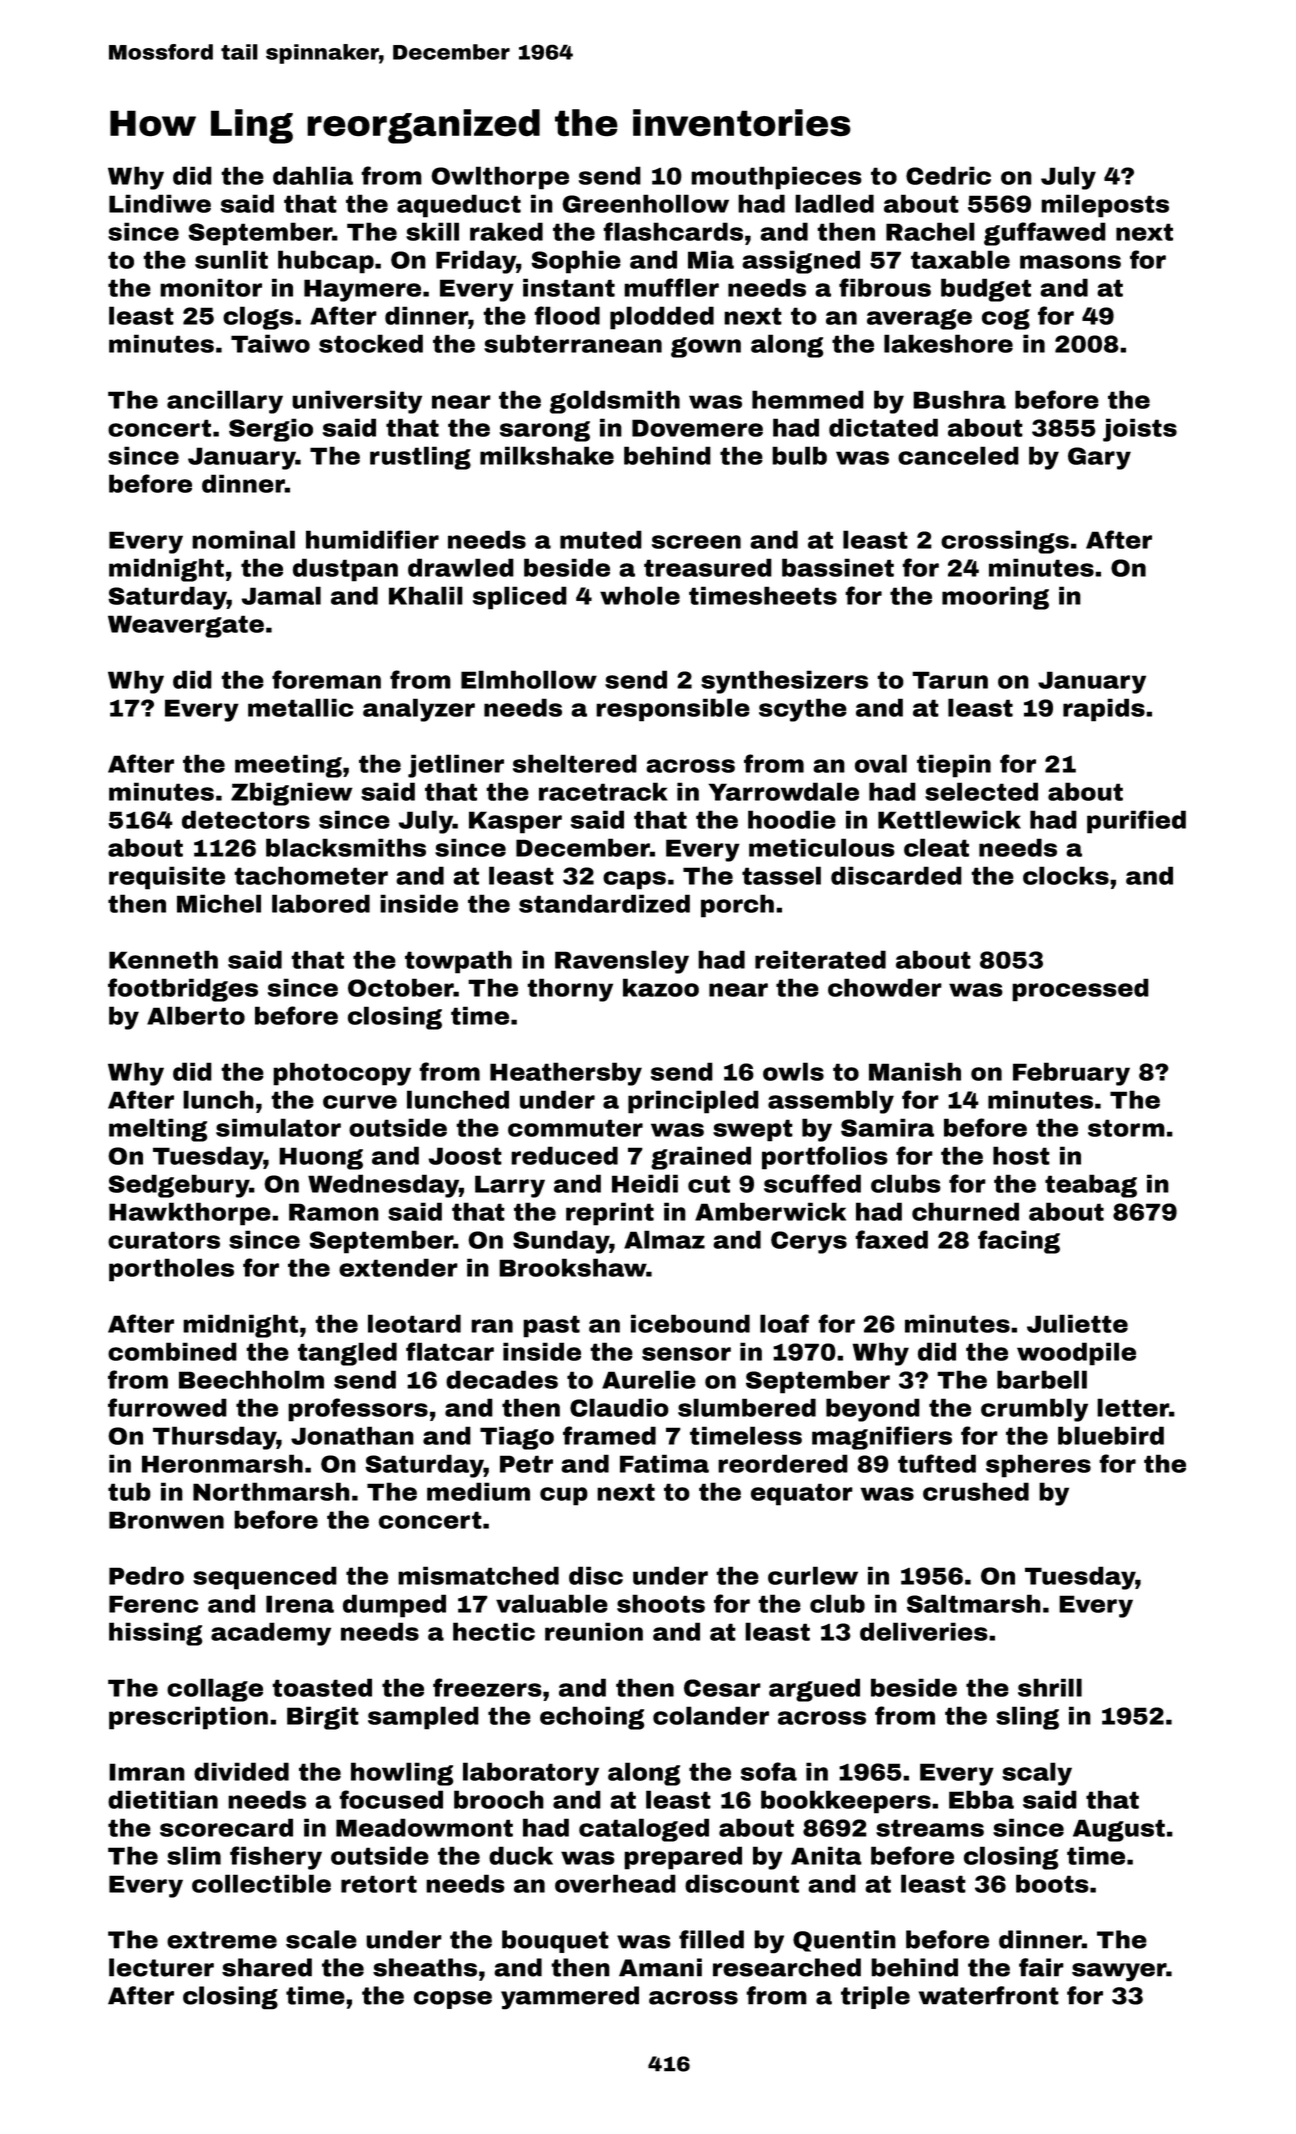 The width and height of the screenshot is (1296, 2134). What do you see at coordinates (241, 1771) in the screenshot?
I see `divided` at bounding box center [241, 1771].
